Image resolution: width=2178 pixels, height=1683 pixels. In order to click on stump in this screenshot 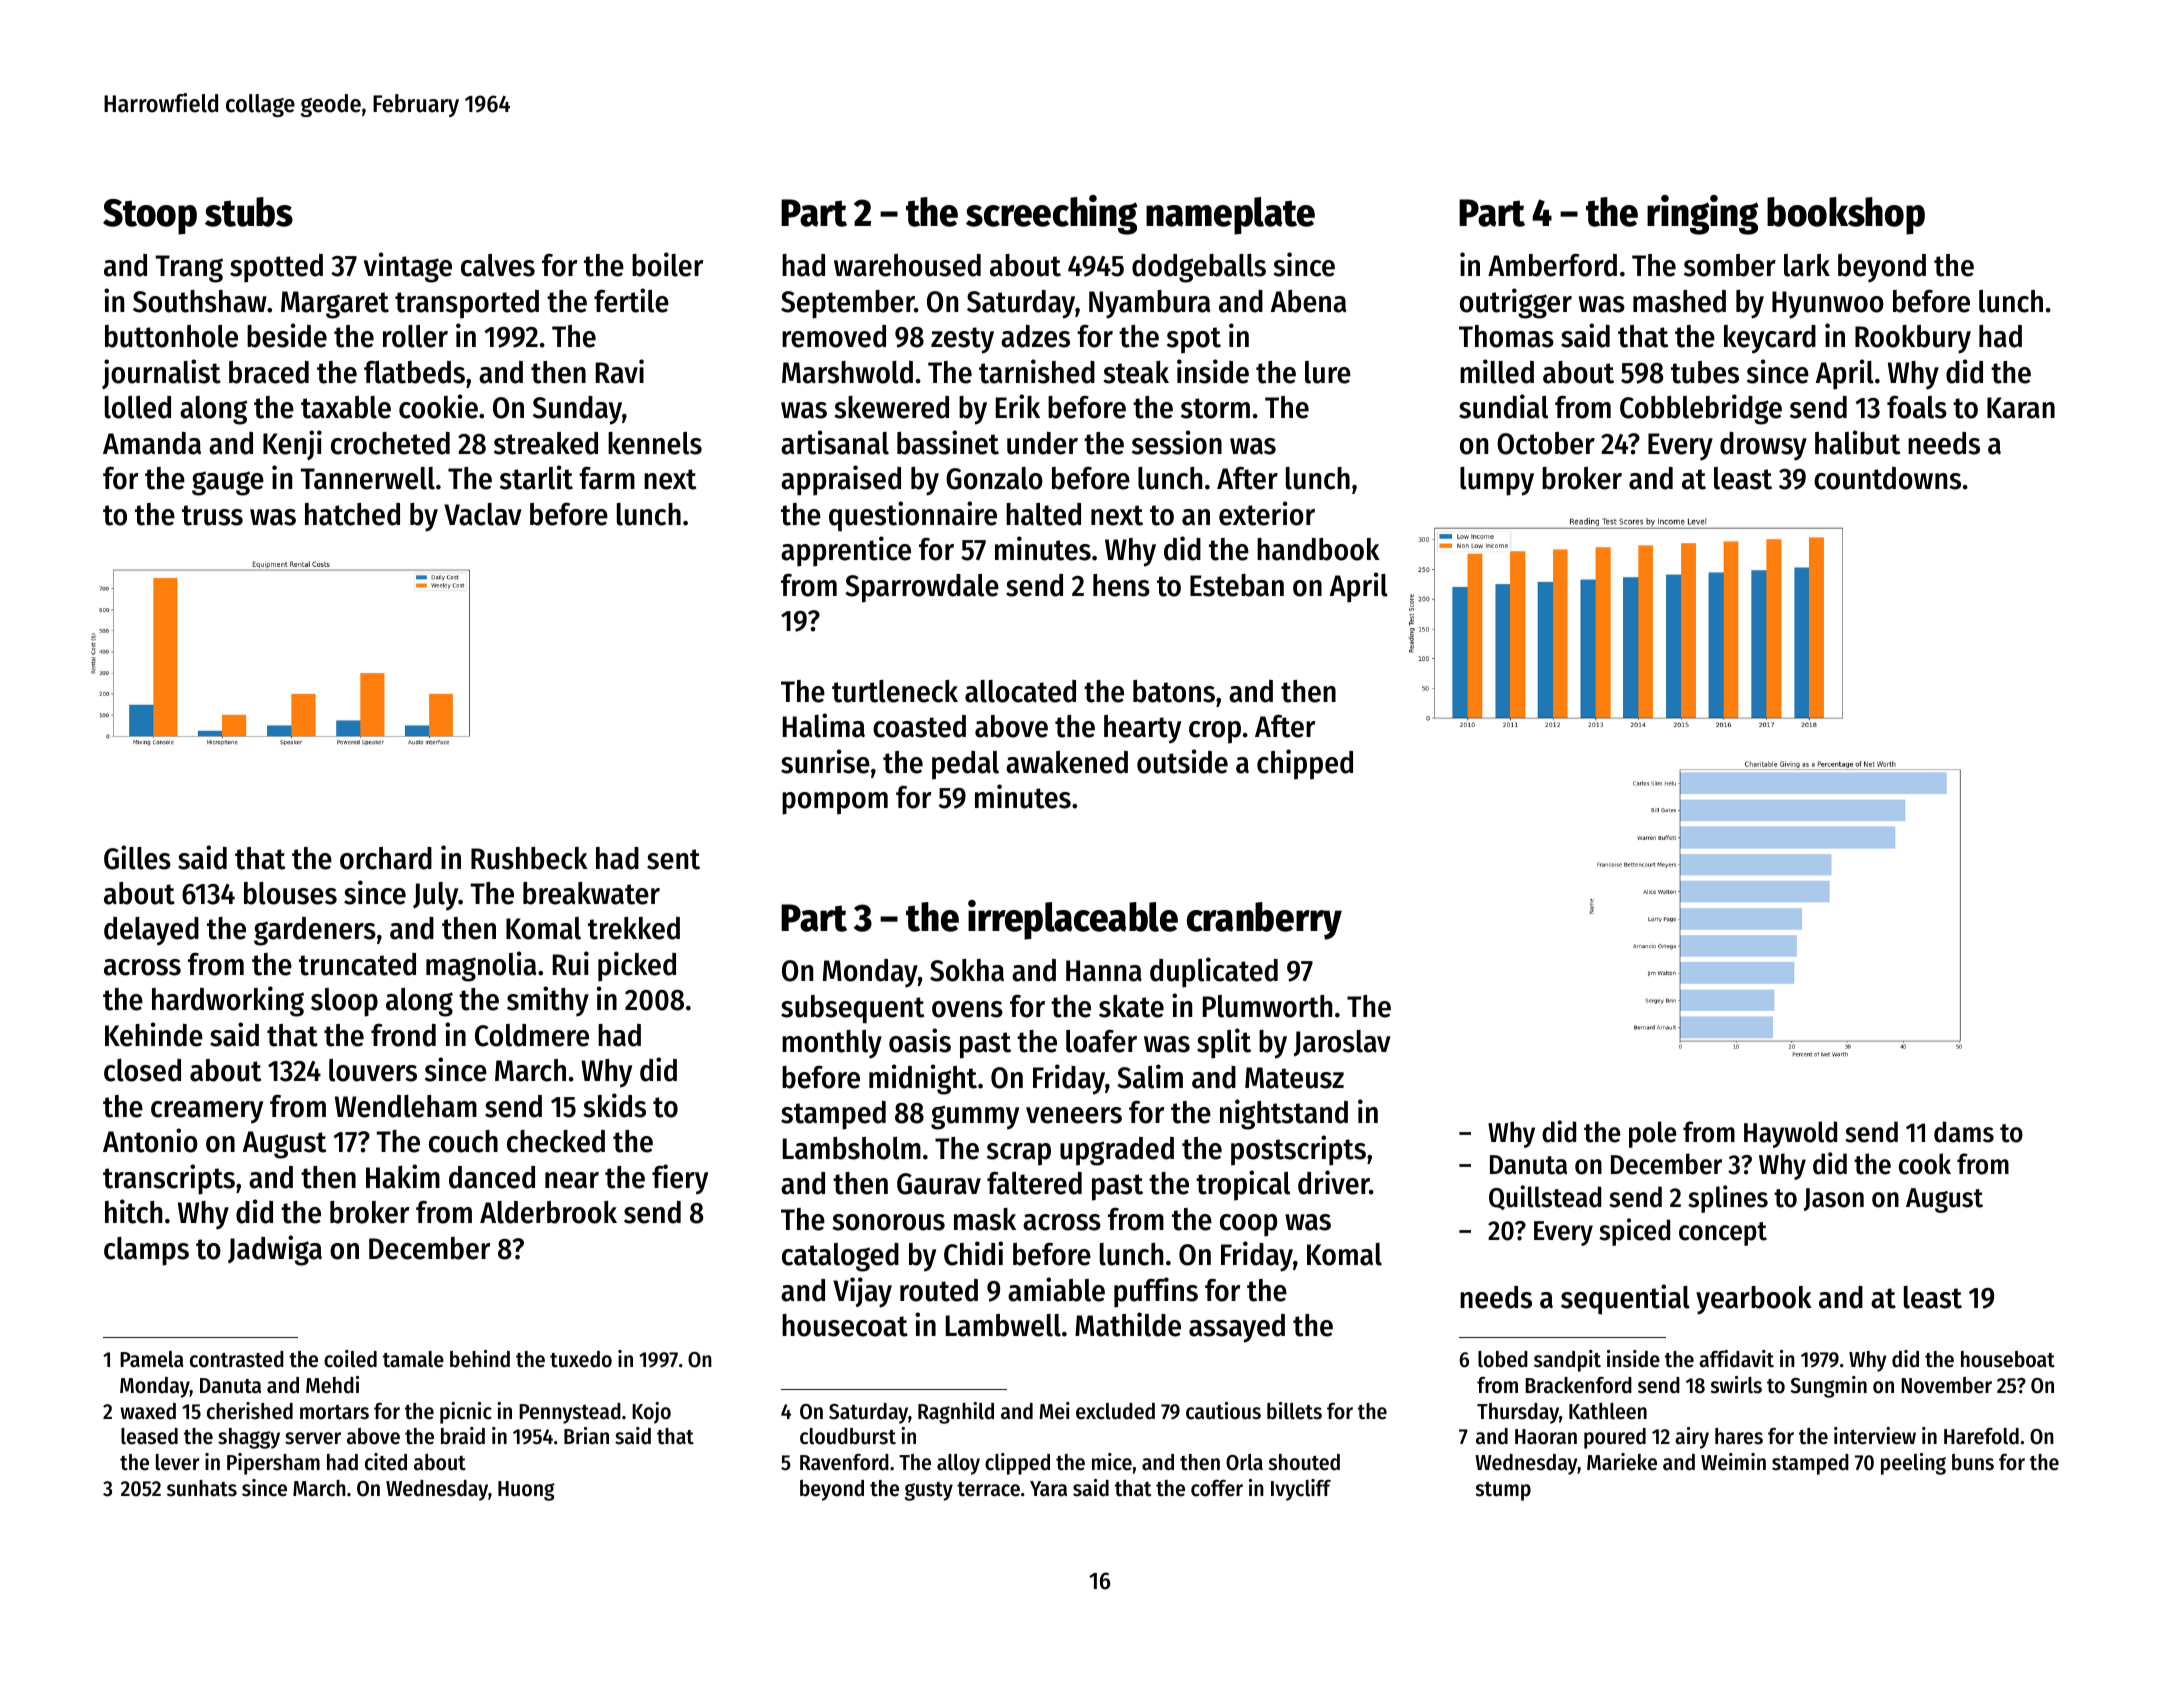, I will do `click(1503, 1491)`.
